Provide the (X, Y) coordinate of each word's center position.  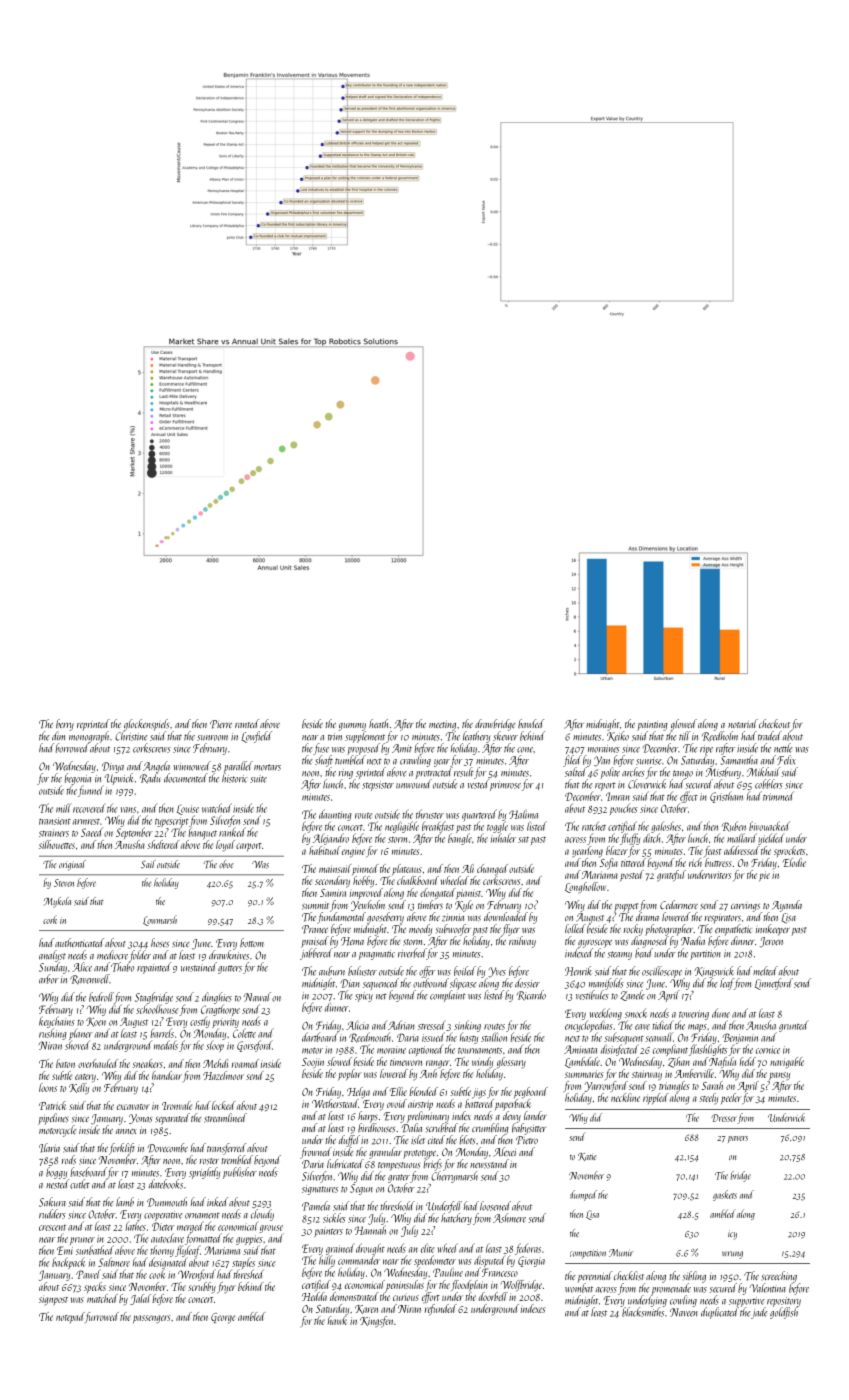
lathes (136, 1226)
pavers (738, 1139)
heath (378, 723)
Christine (131, 736)
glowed (684, 725)
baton (65, 1063)
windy (482, 1062)
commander (359, 1260)
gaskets (725, 1195)
